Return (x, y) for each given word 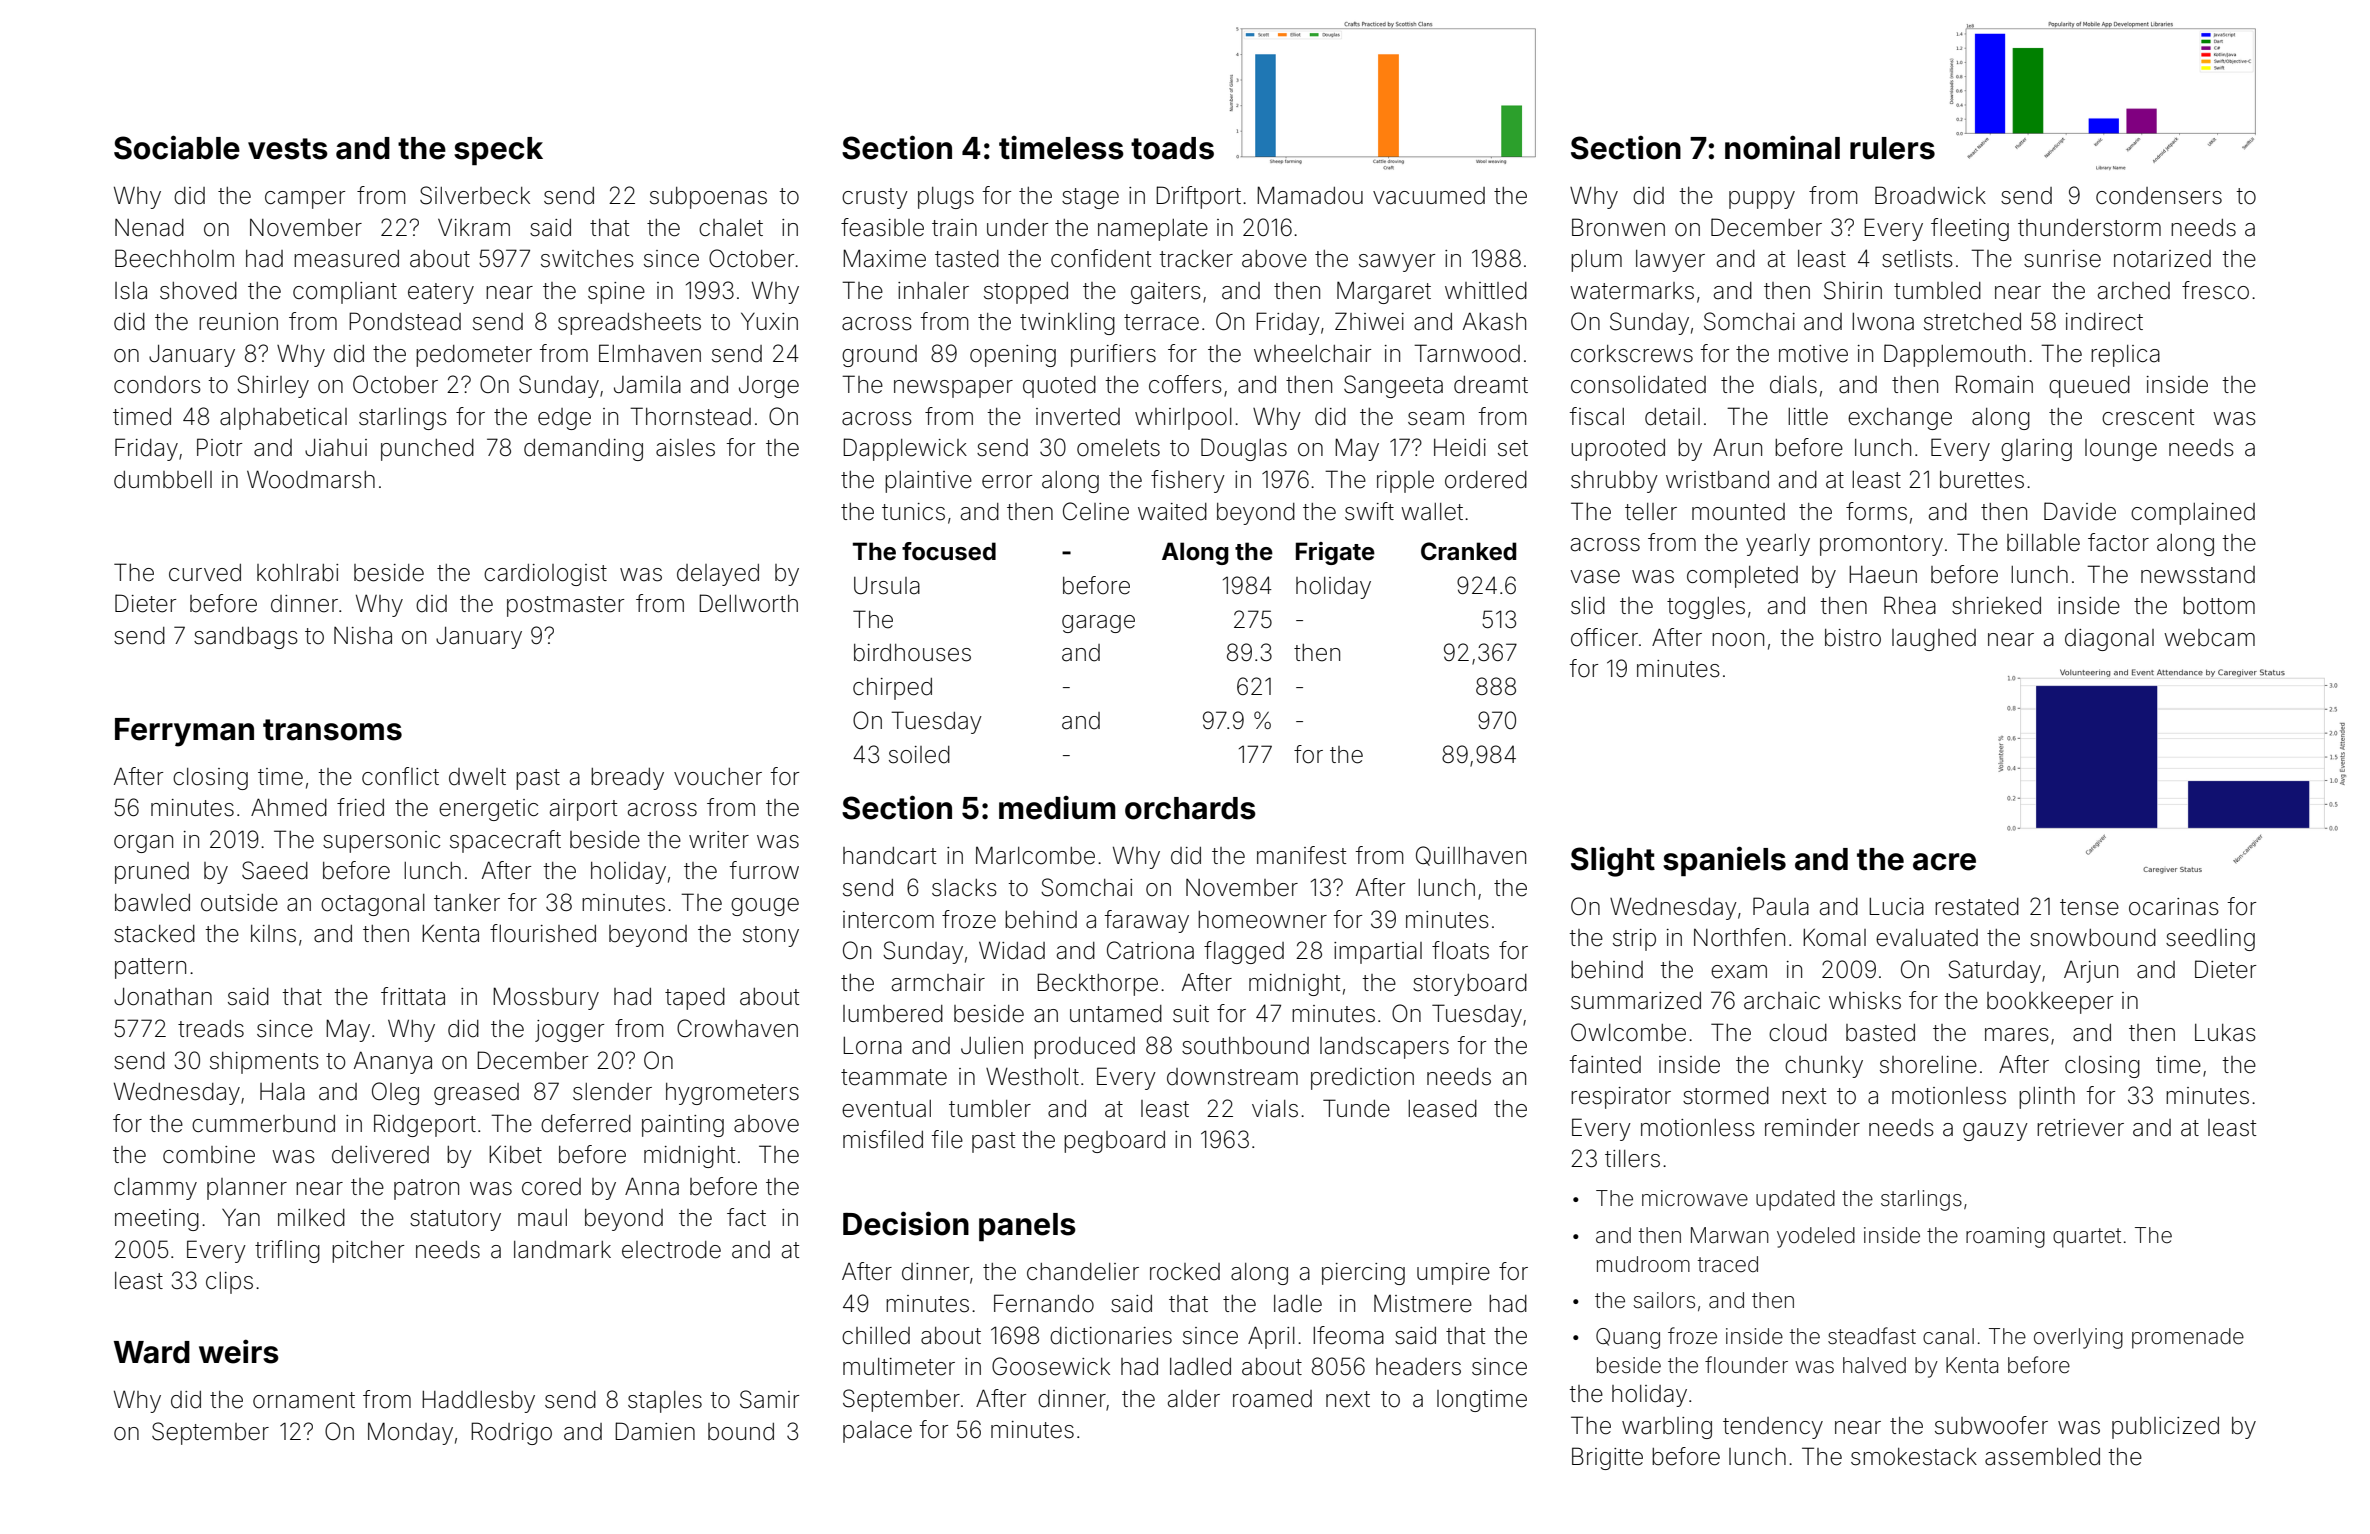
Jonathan (163, 997)
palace (877, 1432)
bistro (1853, 638)
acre (1944, 862)
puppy (1762, 200)
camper (305, 200)
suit (1191, 1014)
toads (1172, 148)
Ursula (887, 586)
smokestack (1914, 1457)
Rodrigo (511, 1433)
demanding (583, 450)
